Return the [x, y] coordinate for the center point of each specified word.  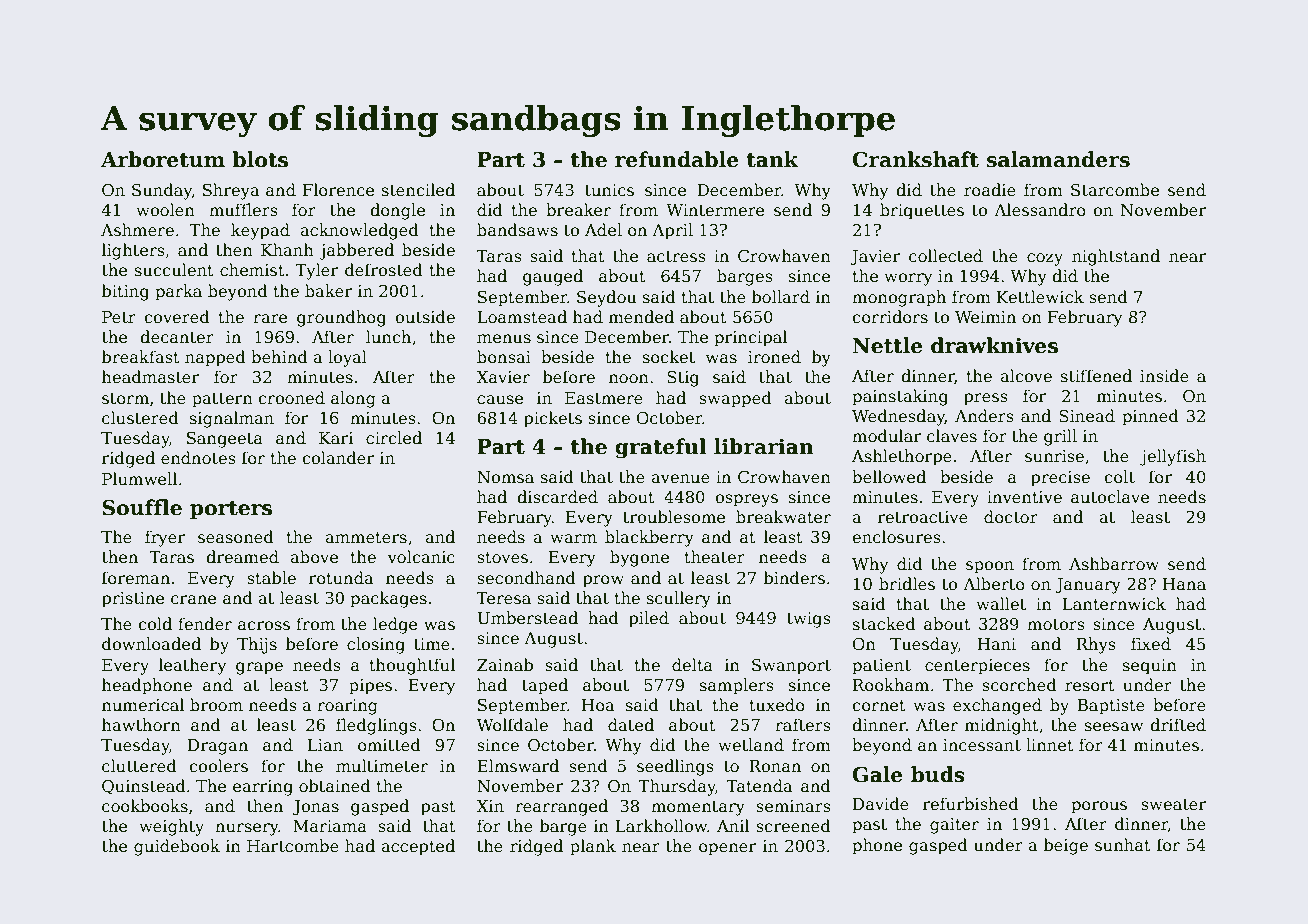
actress [676, 257]
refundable [677, 159]
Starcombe [1115, 190]
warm [573, 538]
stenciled [418, 190]
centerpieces [977, 667]
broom [216, 705]
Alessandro [1040, 210]
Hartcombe [293, 846]
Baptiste [1111, 707]
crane [193, 600]
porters [231, 510]
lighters [133, 251]
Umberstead [527, 618]
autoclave [1110, 497]
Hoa [598, 705]
